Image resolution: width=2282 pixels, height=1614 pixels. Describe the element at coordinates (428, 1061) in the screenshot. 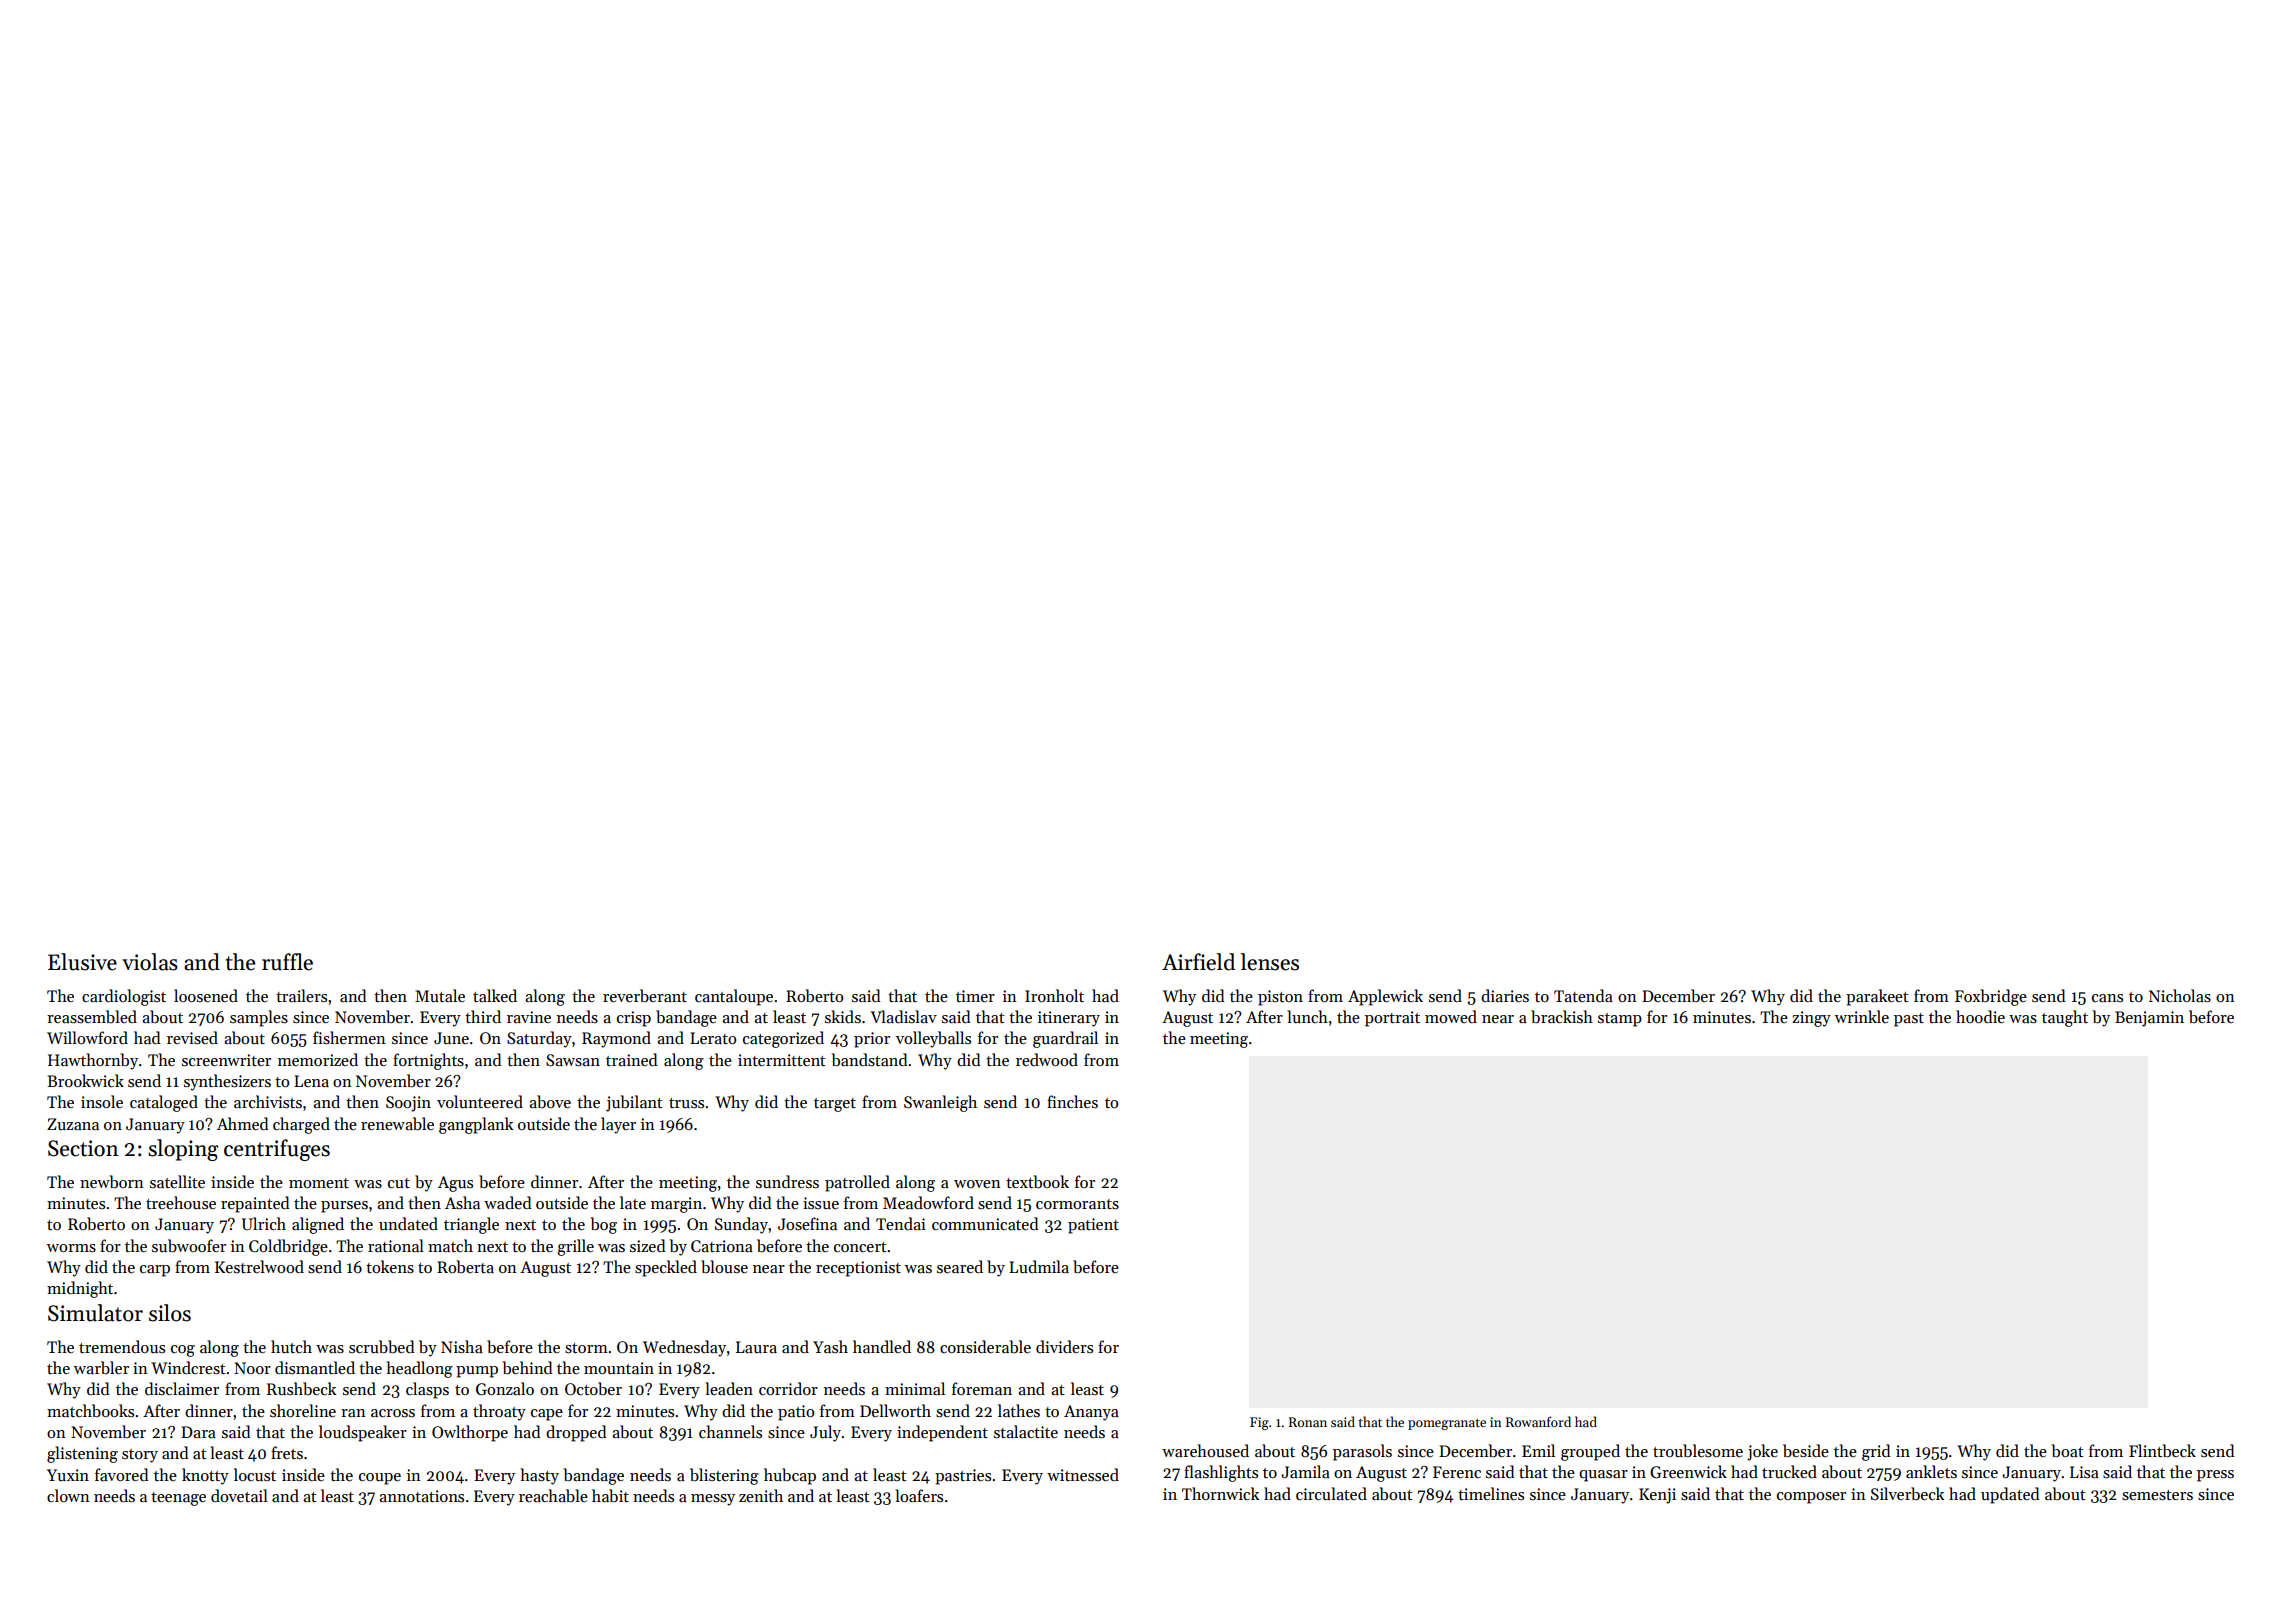

I see `fortnights` at that location.
